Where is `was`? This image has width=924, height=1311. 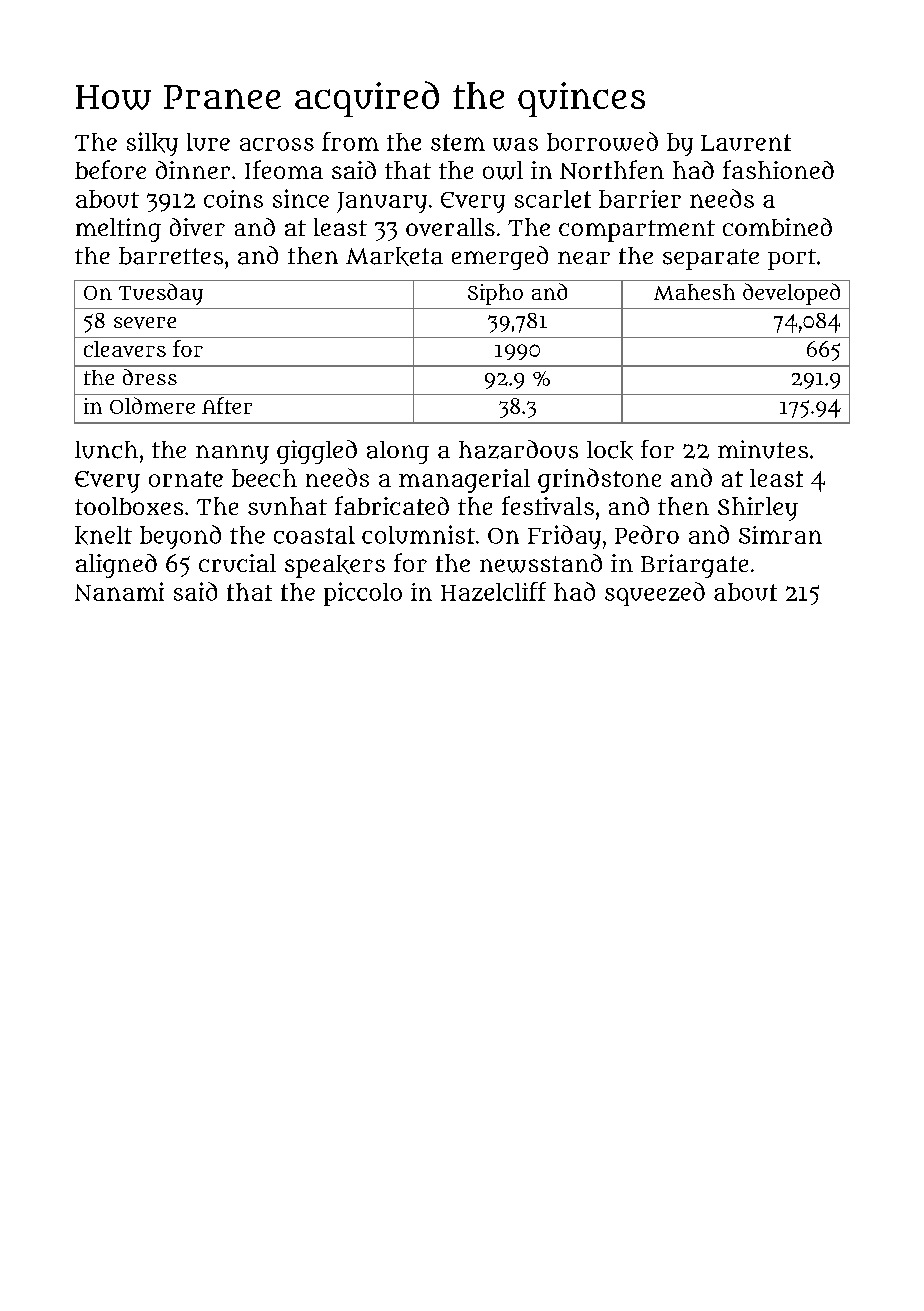
was is located at coordinates (515, 144).
